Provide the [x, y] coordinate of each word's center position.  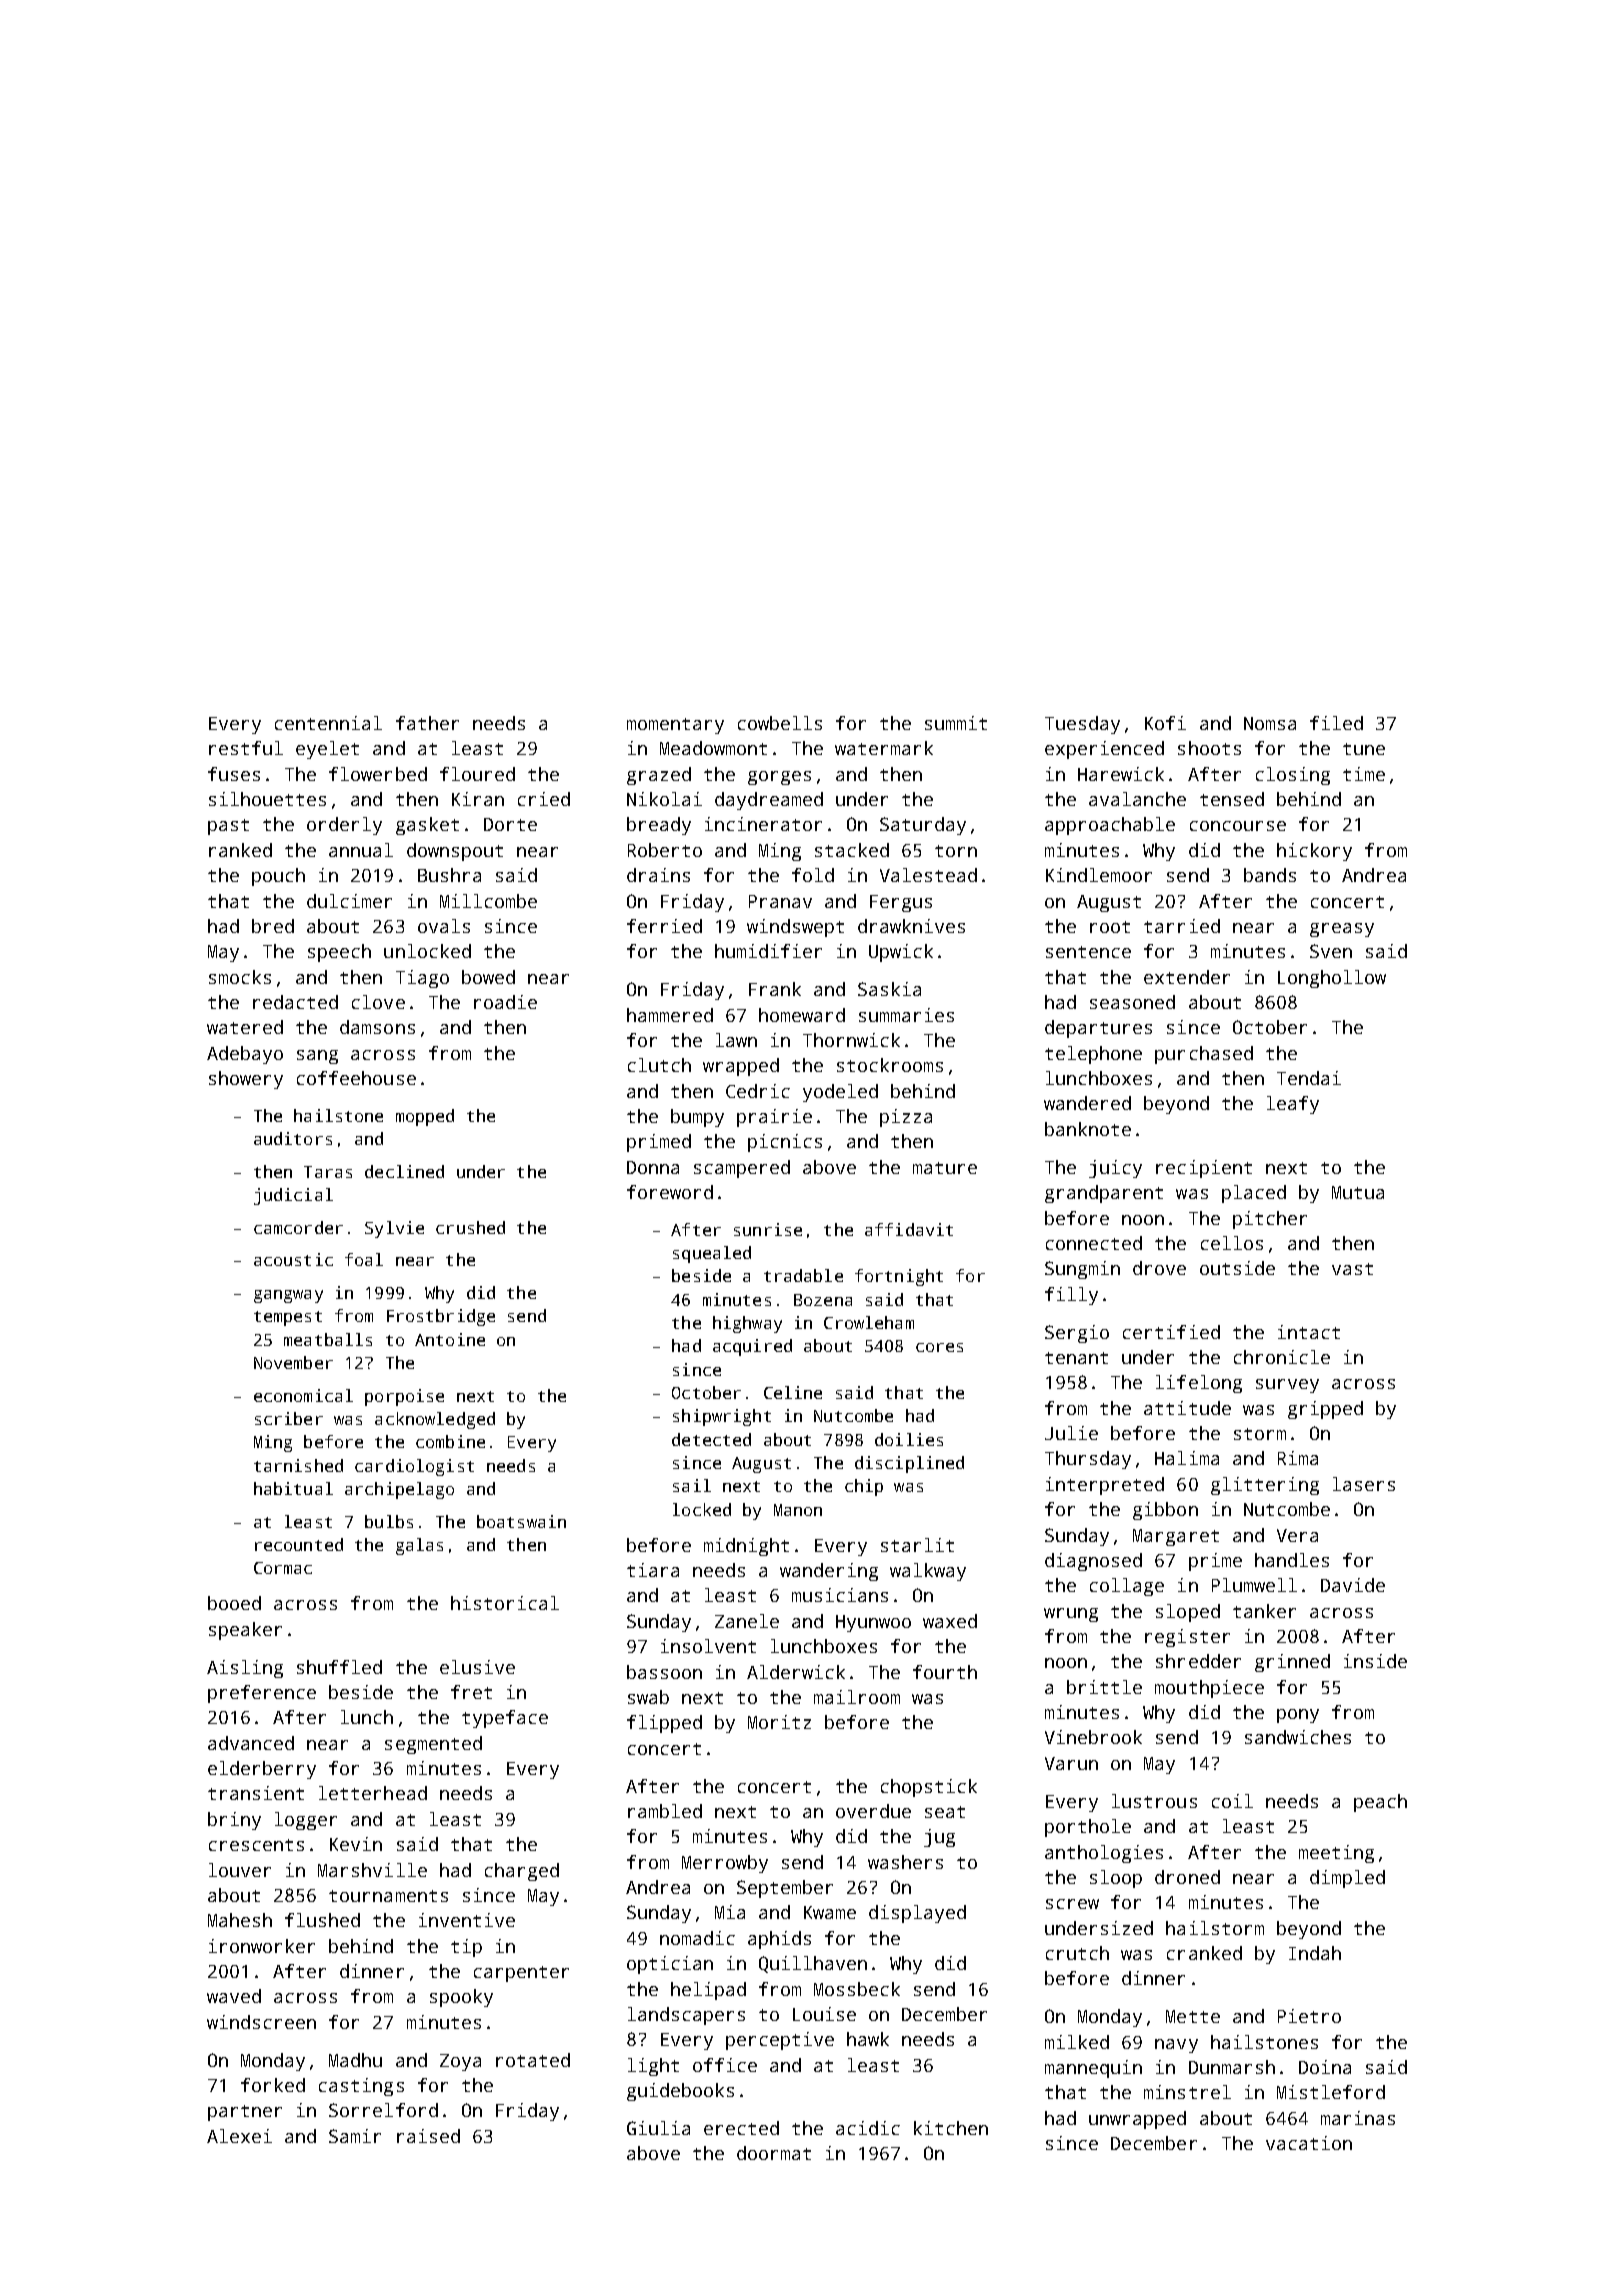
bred [273, 926]
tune [1364, 749]
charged [522, 1872]
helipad [708, 1991]
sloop [1116, 1879]
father [427, 723]
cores [939, 1347]
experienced [1104, 750]
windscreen [261, 2022]
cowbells [780, 723]
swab [648, 1697]
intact [1309, 1332]
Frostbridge [441, 1317]
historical [505, 1603]
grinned [1292, 1663]
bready [659, 826]
